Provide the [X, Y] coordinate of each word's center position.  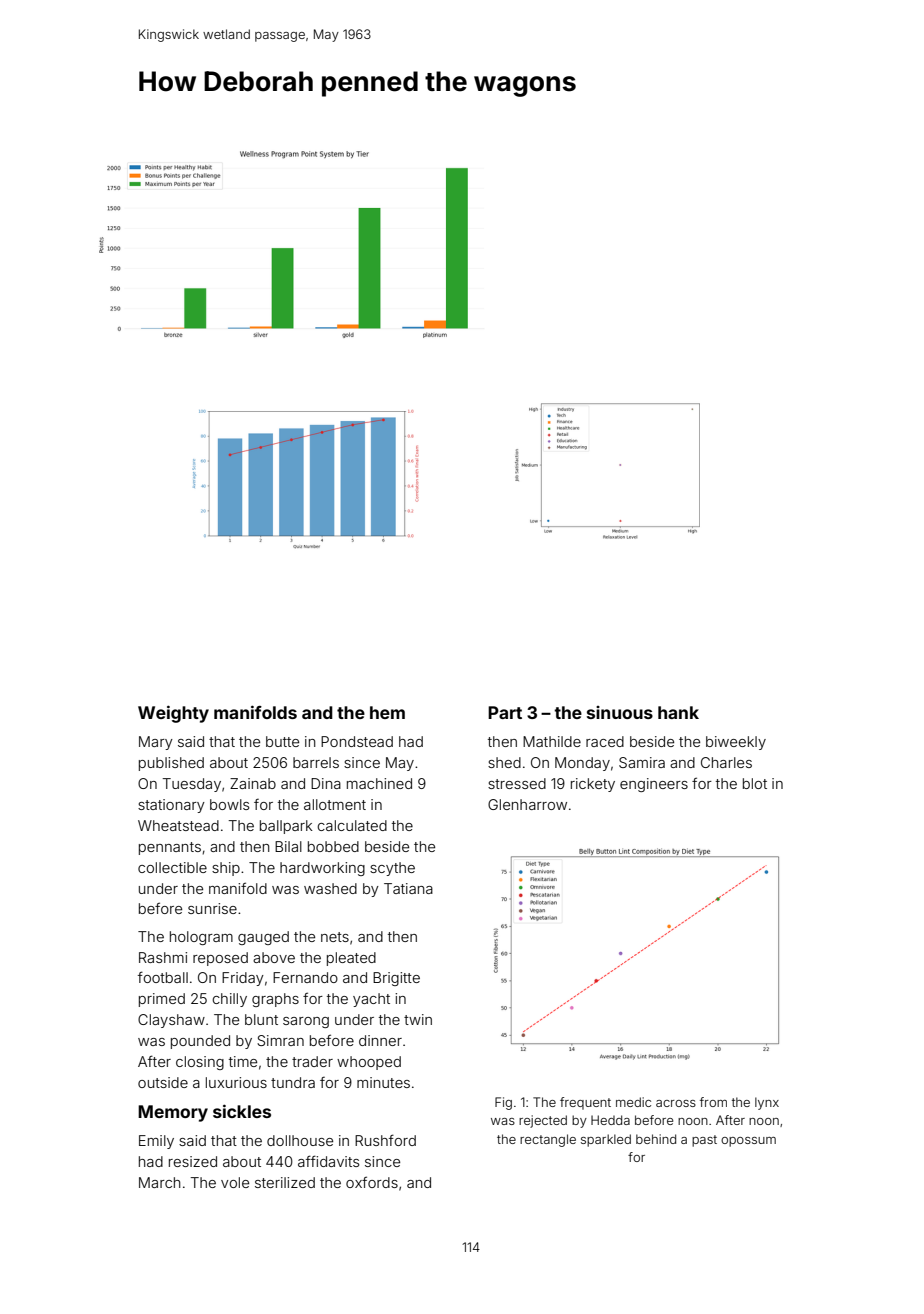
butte [282, 741]
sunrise [212, 908]
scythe [392, 869]
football [163, 977]
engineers [654, 785]
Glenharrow [527, 804]
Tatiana [408, 888]
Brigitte [396, 979]
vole [235, 1182]
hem [387, 712]
